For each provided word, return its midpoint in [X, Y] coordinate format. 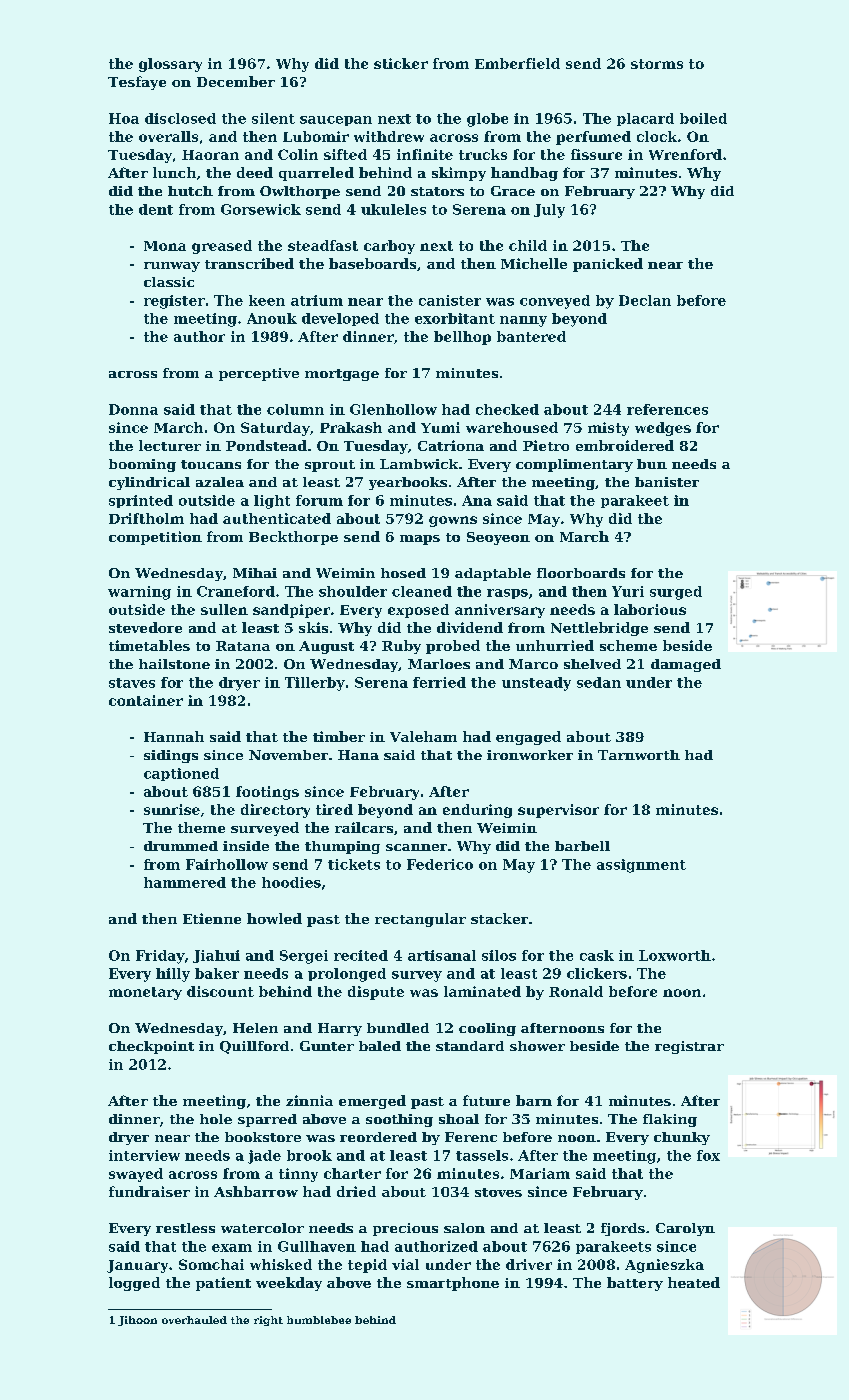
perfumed [593, 138]
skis [313, 627]
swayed [136, 1175]
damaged [686, 665]
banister [667, 482]
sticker [401, 63]
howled [274, 918]
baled [380, 1046]
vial [405, 1264]
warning [139, 593]
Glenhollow [393, 409]
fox [708, 1155]
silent [273, 118]
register [174, 302]
